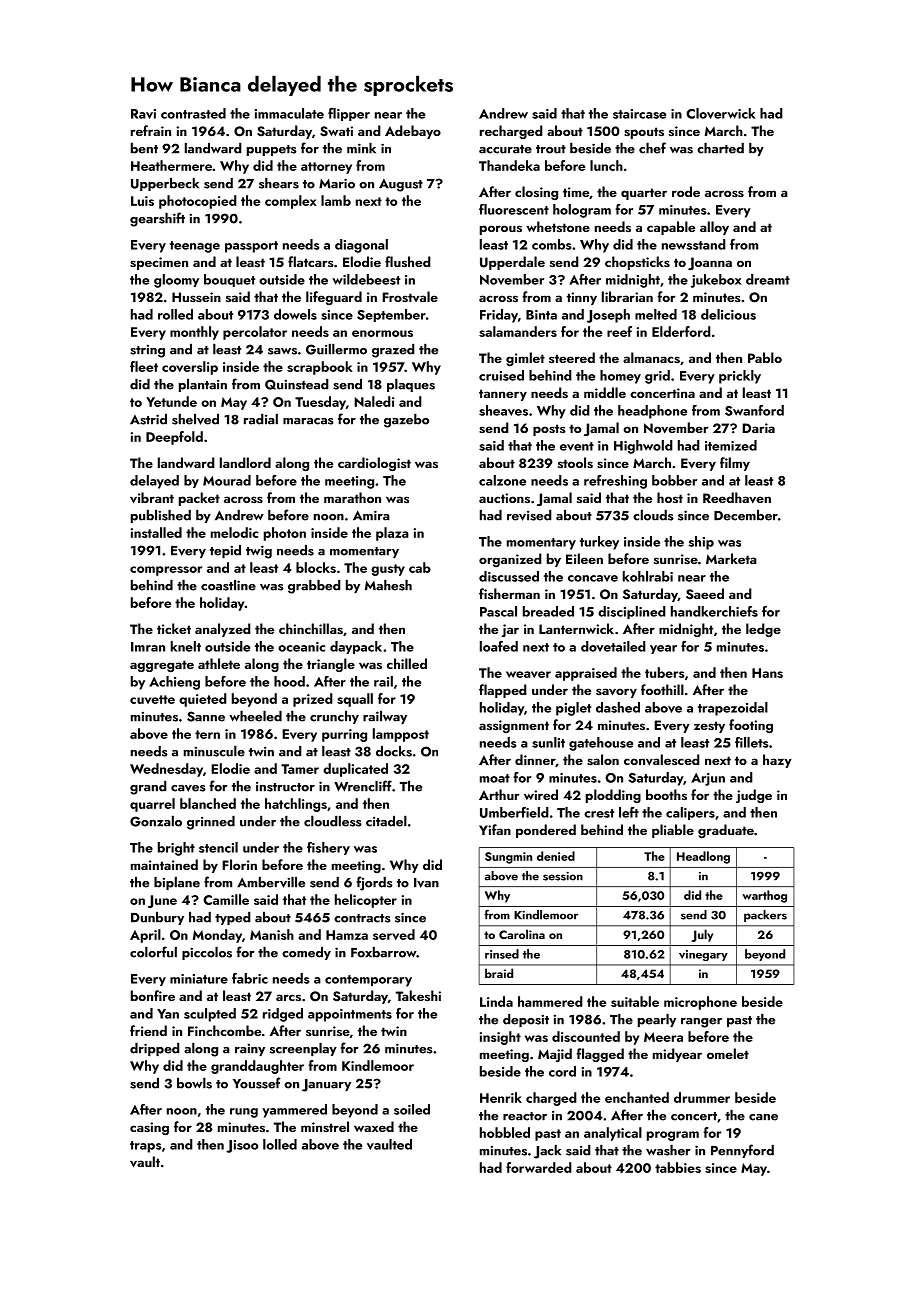  I want to click on Upperdale, so click(512, 263).
